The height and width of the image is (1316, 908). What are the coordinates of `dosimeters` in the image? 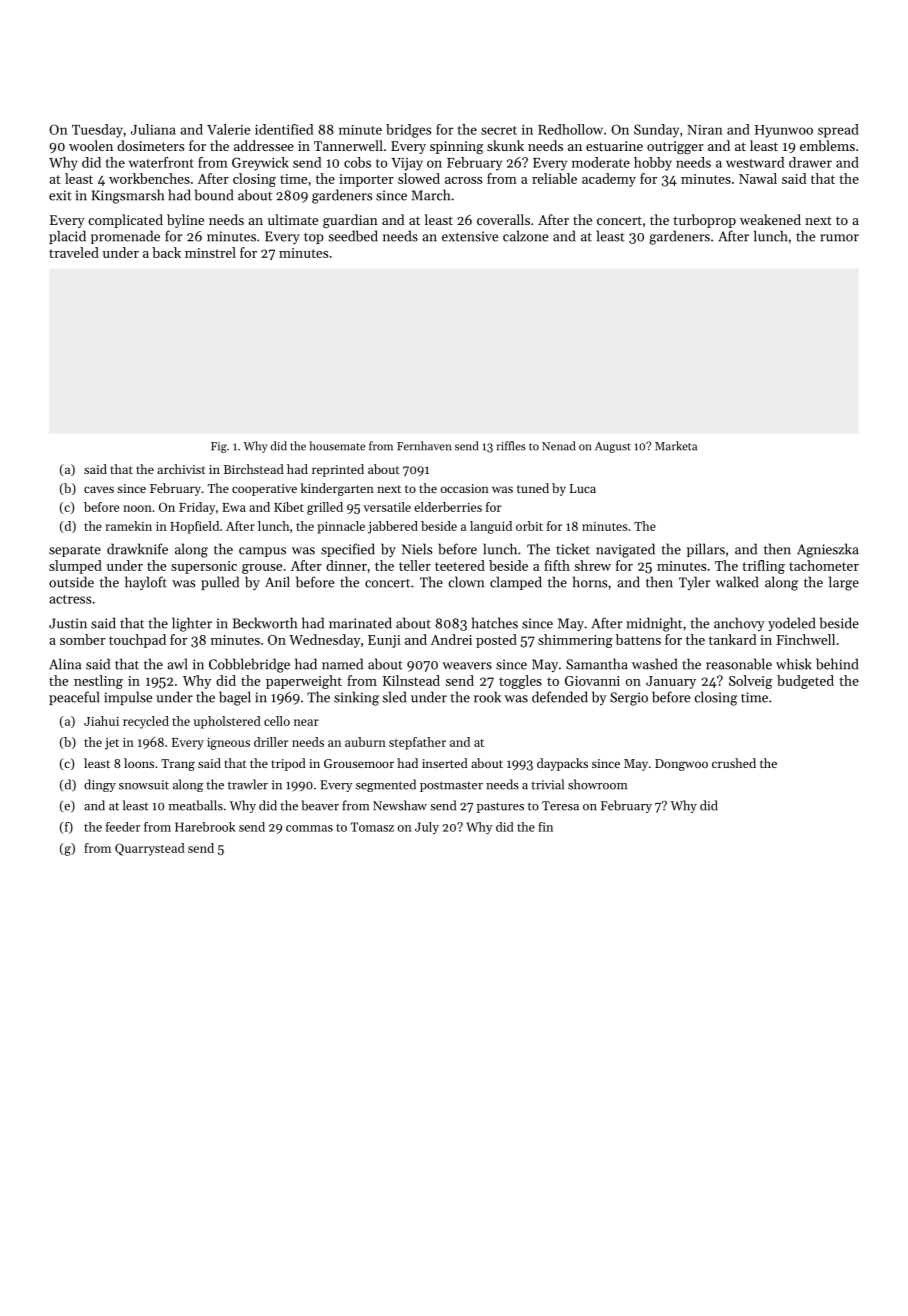 It's located at (150, 145).
